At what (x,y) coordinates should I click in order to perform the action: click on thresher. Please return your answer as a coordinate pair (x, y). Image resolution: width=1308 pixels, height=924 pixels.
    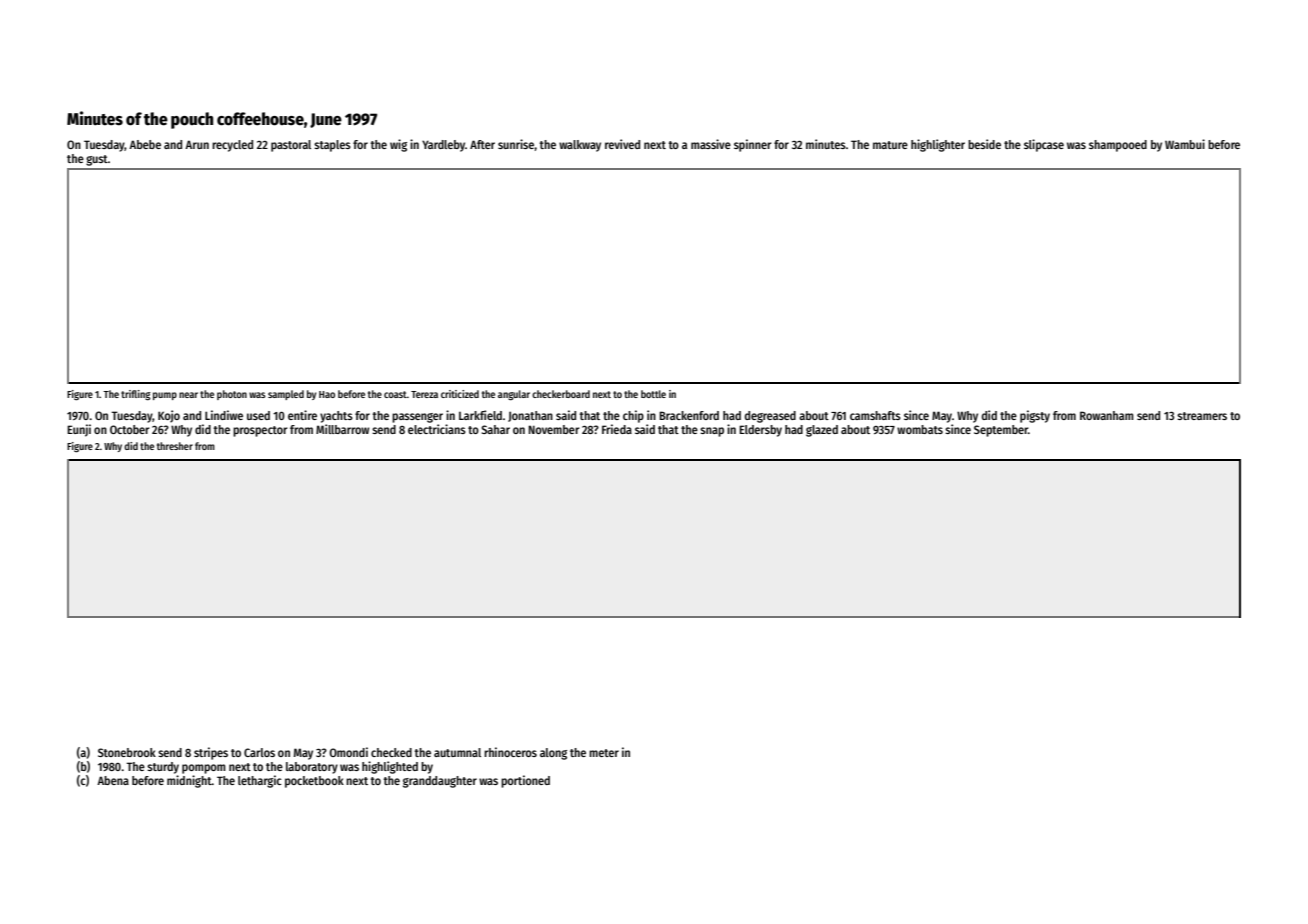
    Looking at the image, I should click on (175, 446).
